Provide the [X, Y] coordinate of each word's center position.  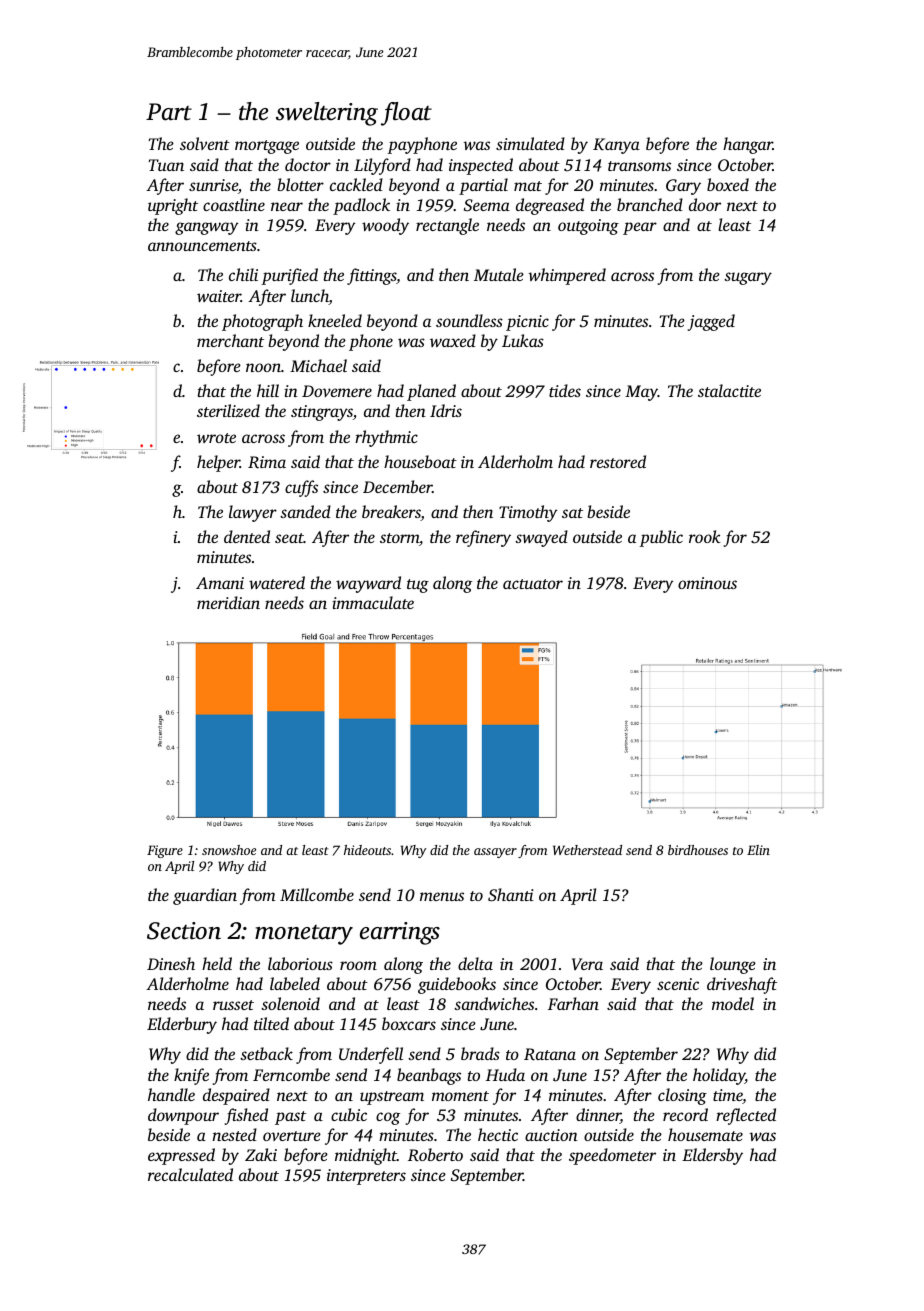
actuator [533, 584]
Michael [318, 365]
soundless [469, 320]
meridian [228, 602]
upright [173, 206]
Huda [505, 1074]
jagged [711, 322]
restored [618, 461]
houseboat [420, 461]
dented [247, 536]
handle [171, 1094]
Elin [758, 850]
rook [705, 536]
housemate [705, 1134]
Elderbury [182, 1025]
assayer [495, 853]
